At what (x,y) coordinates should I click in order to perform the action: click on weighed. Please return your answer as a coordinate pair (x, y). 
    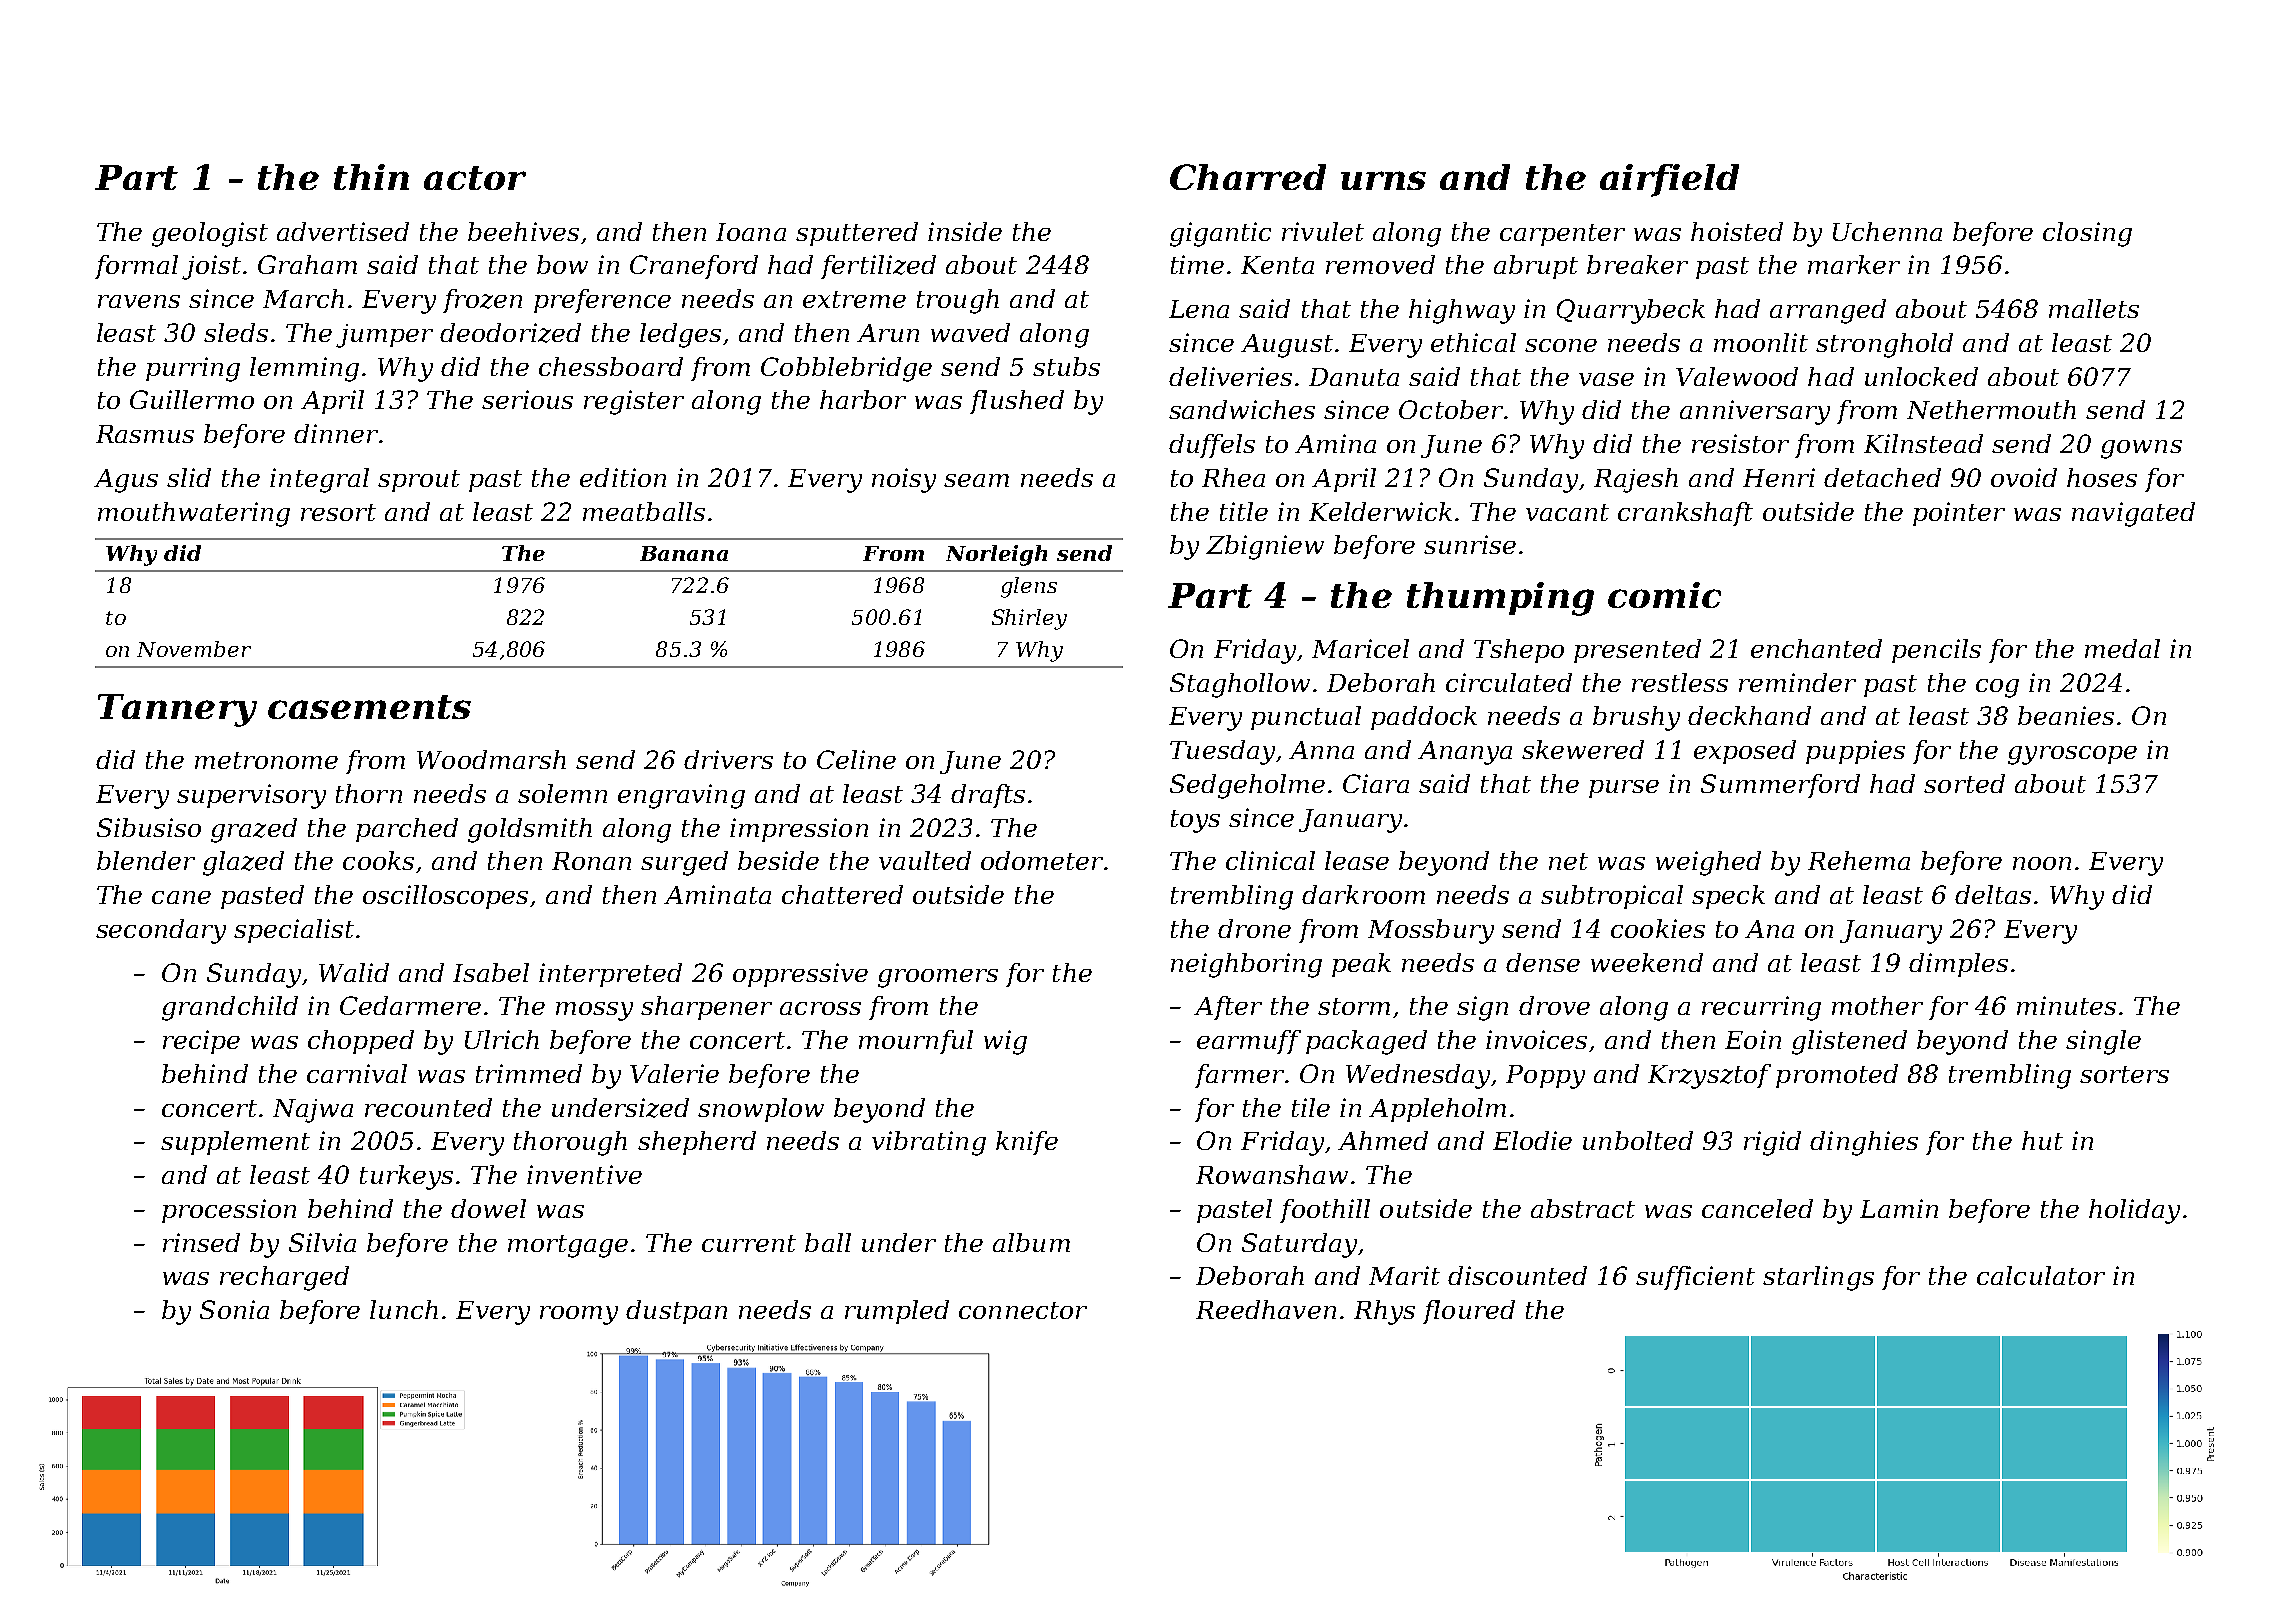
    Looking at the image, I should click on (1708, 863).
